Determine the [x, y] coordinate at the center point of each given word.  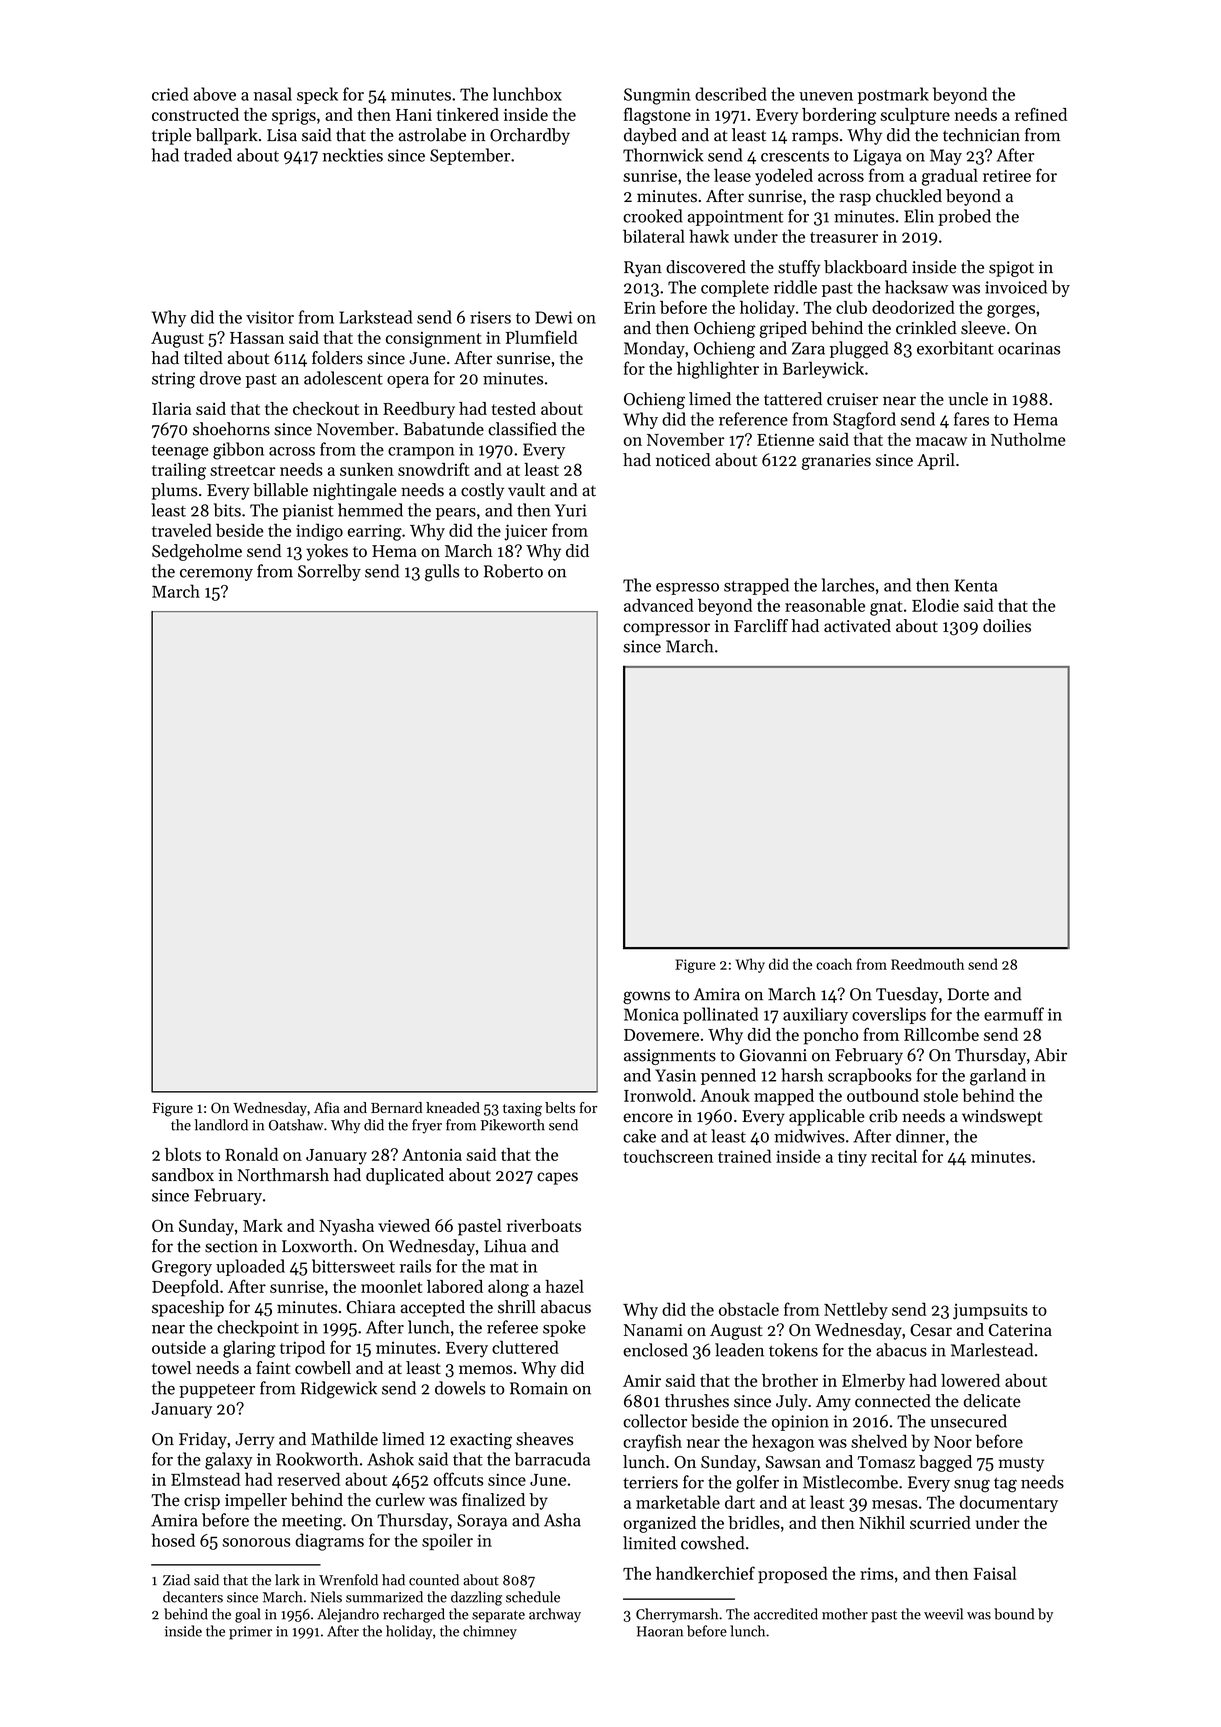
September [470, 156]
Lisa [282, 135]
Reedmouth [927, 964]
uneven [826, 96]
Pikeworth [513, 1125]
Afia [327, 1107]
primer [250, 1633]
